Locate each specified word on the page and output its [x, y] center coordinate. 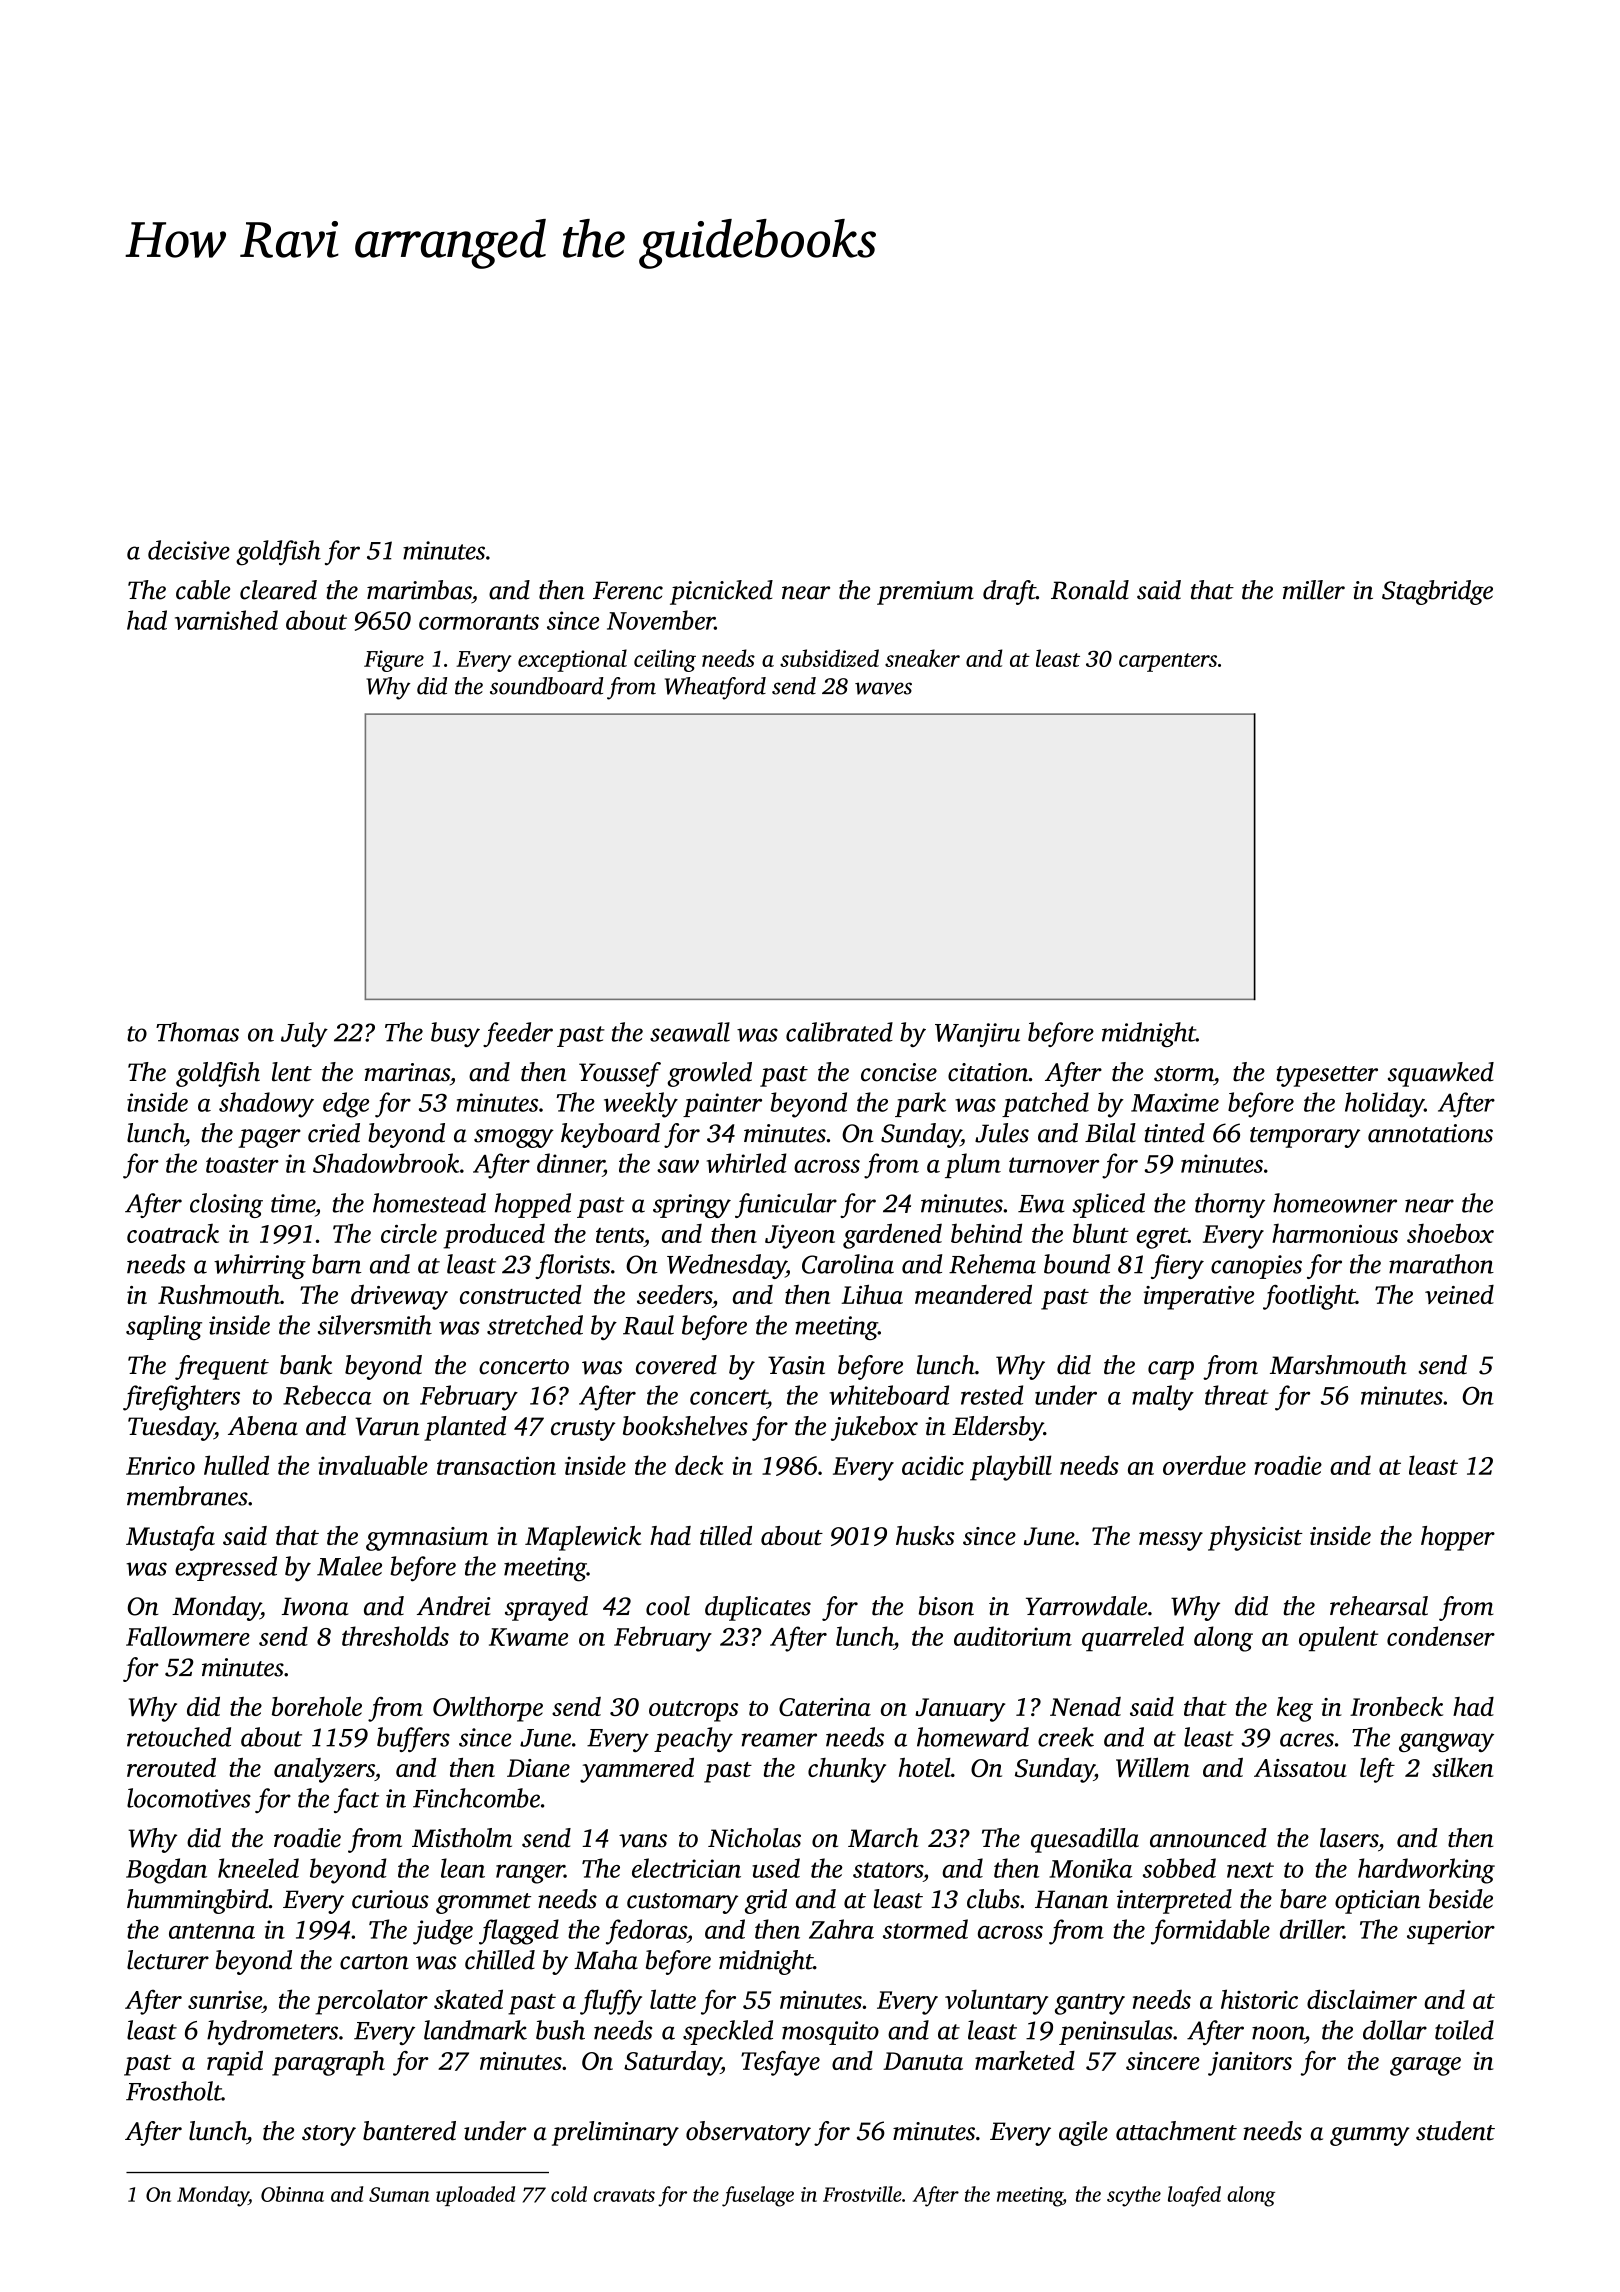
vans [643, 1841]
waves [883, 688]
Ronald [1090, 590]
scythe [1134, 2196]
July [304, 1034]
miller [1314, 590]
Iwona [315, 1606]
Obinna [292, 2194]
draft [1009, 592]
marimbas [419, 590]
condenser [1441, 1636]
